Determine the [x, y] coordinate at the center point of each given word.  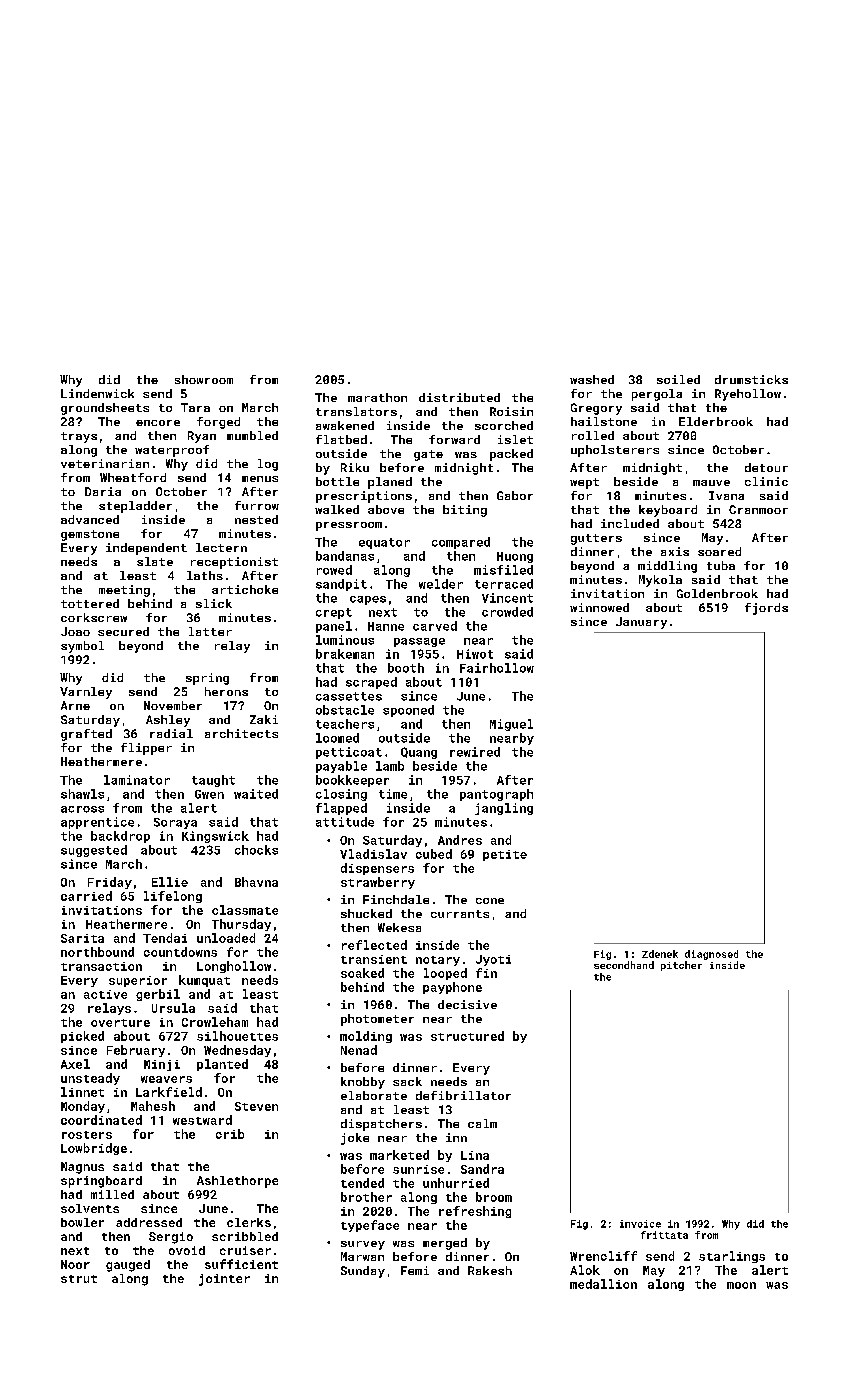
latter [210, 631]
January [641, 623]
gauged [128, 1266]
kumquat [204, 981]
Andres [460, 840]
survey [363, 1245]
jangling [504, 809]
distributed [459, 397]
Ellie [170, 882]
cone [490, 901]
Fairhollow [497, 668]
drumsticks [751, 379]
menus [260, 479]
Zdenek [660, 954]
